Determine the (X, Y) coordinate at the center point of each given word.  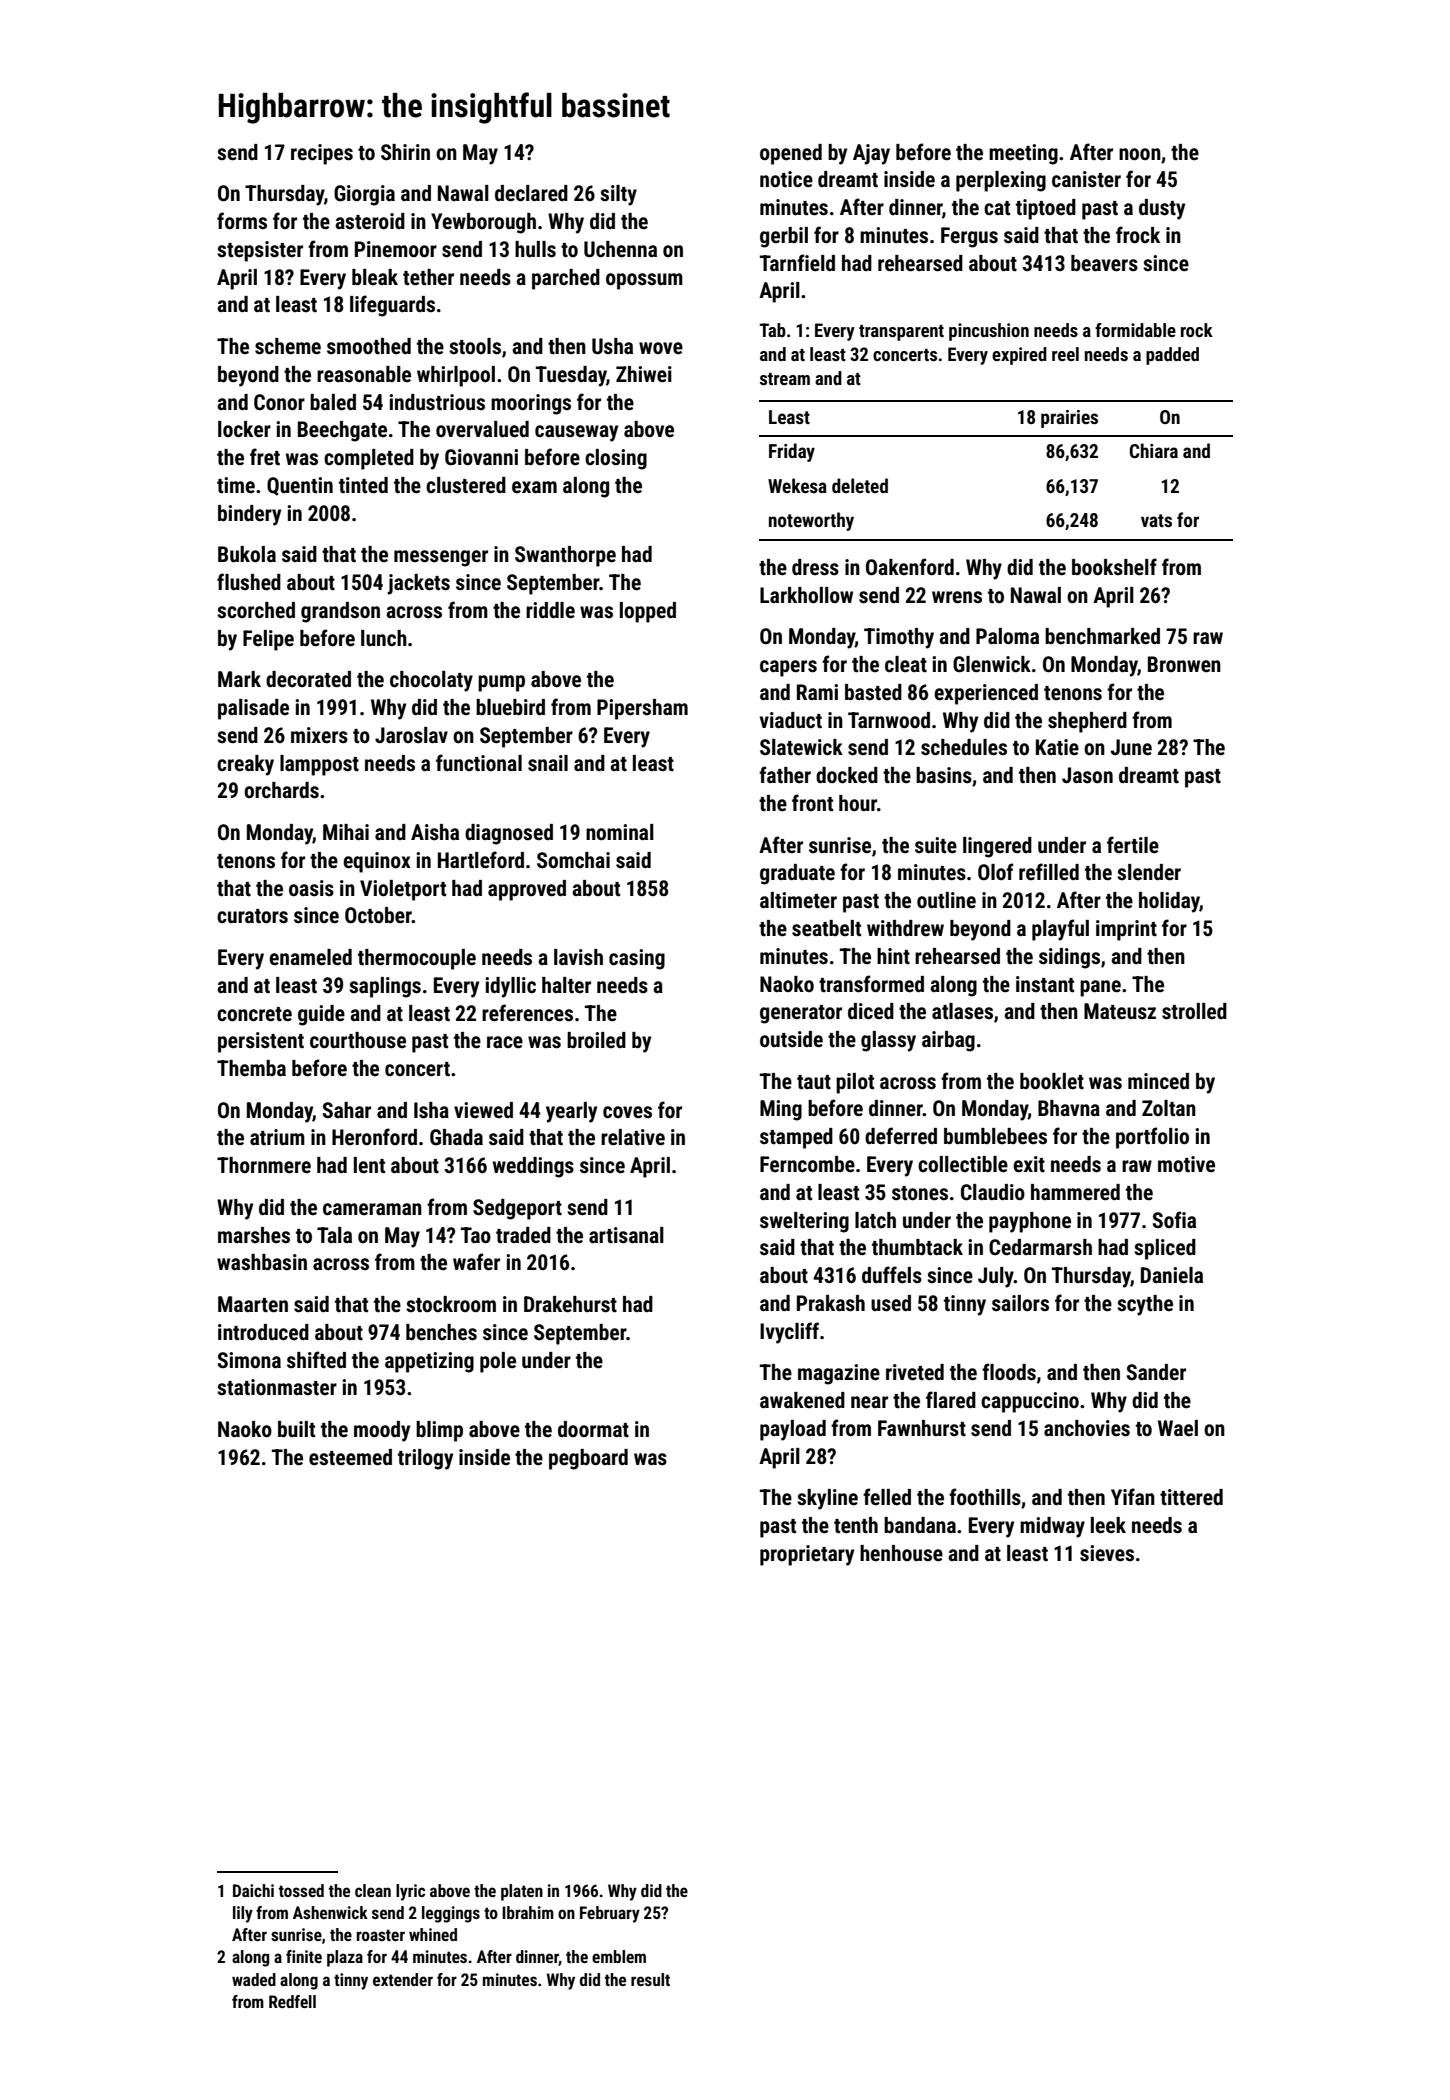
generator (801, 1014)
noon (1140, 154)
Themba (251, 1068)
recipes (322, 154)
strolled (1194, 1011)
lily (243, 1914)
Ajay (871, 154)
